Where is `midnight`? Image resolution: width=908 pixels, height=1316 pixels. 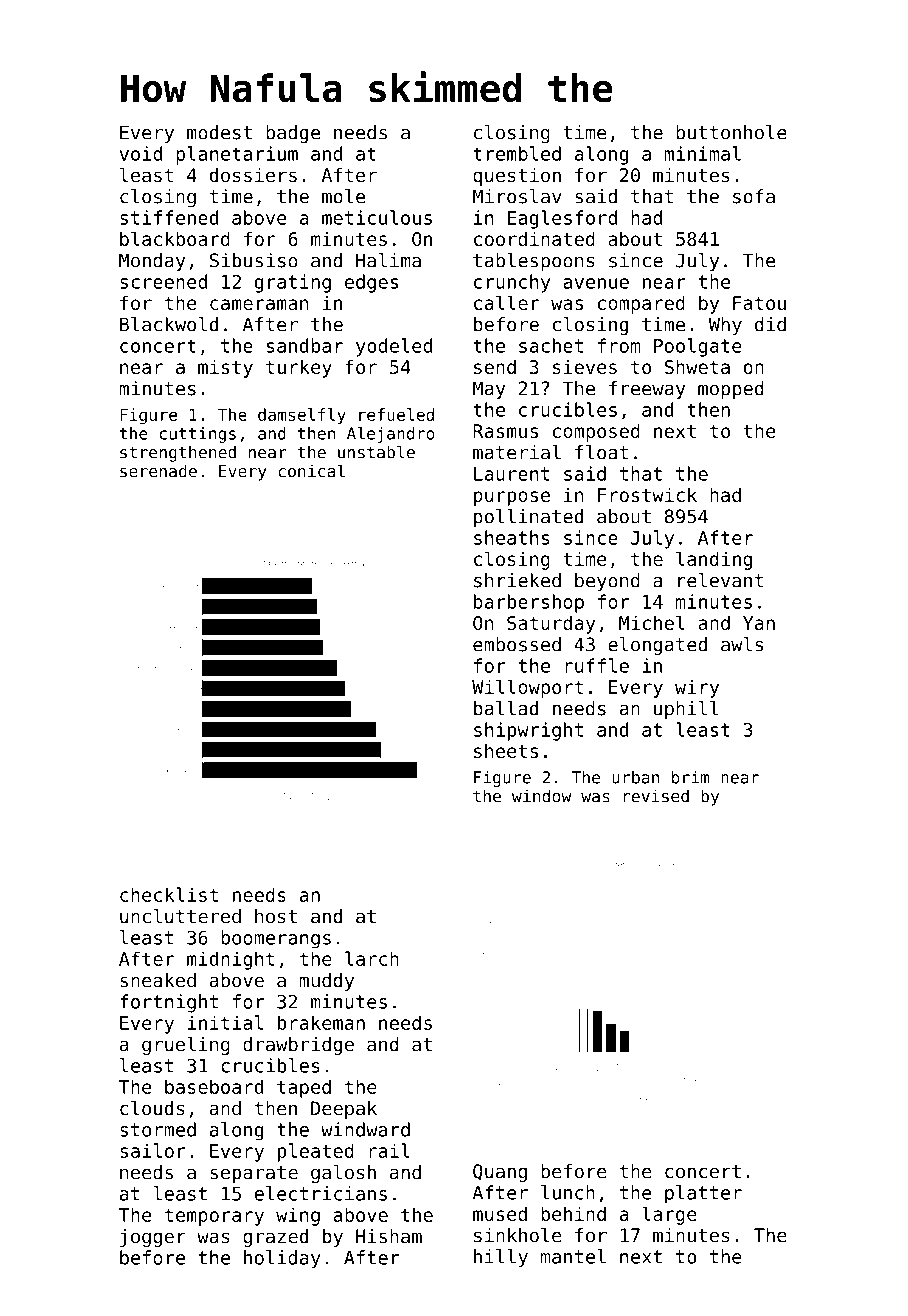 midnight is located at coordinates (230, 960).
